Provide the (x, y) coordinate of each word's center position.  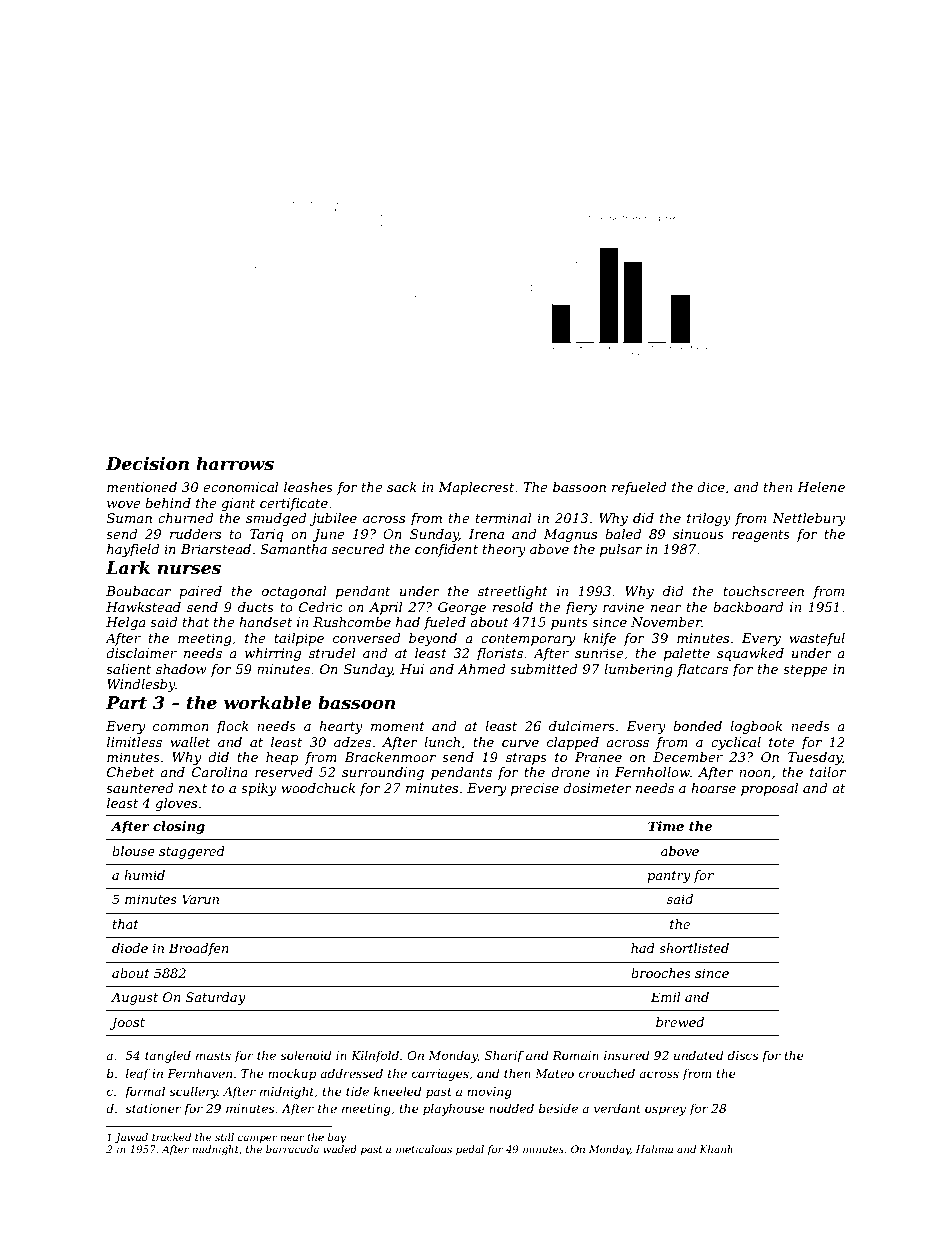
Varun (200, 899)
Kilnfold (375, 1056)
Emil (665, 997)
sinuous (698, 534)
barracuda (292, 1149)
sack (402, 487)
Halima (654, 1149)
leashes (308, 487)
